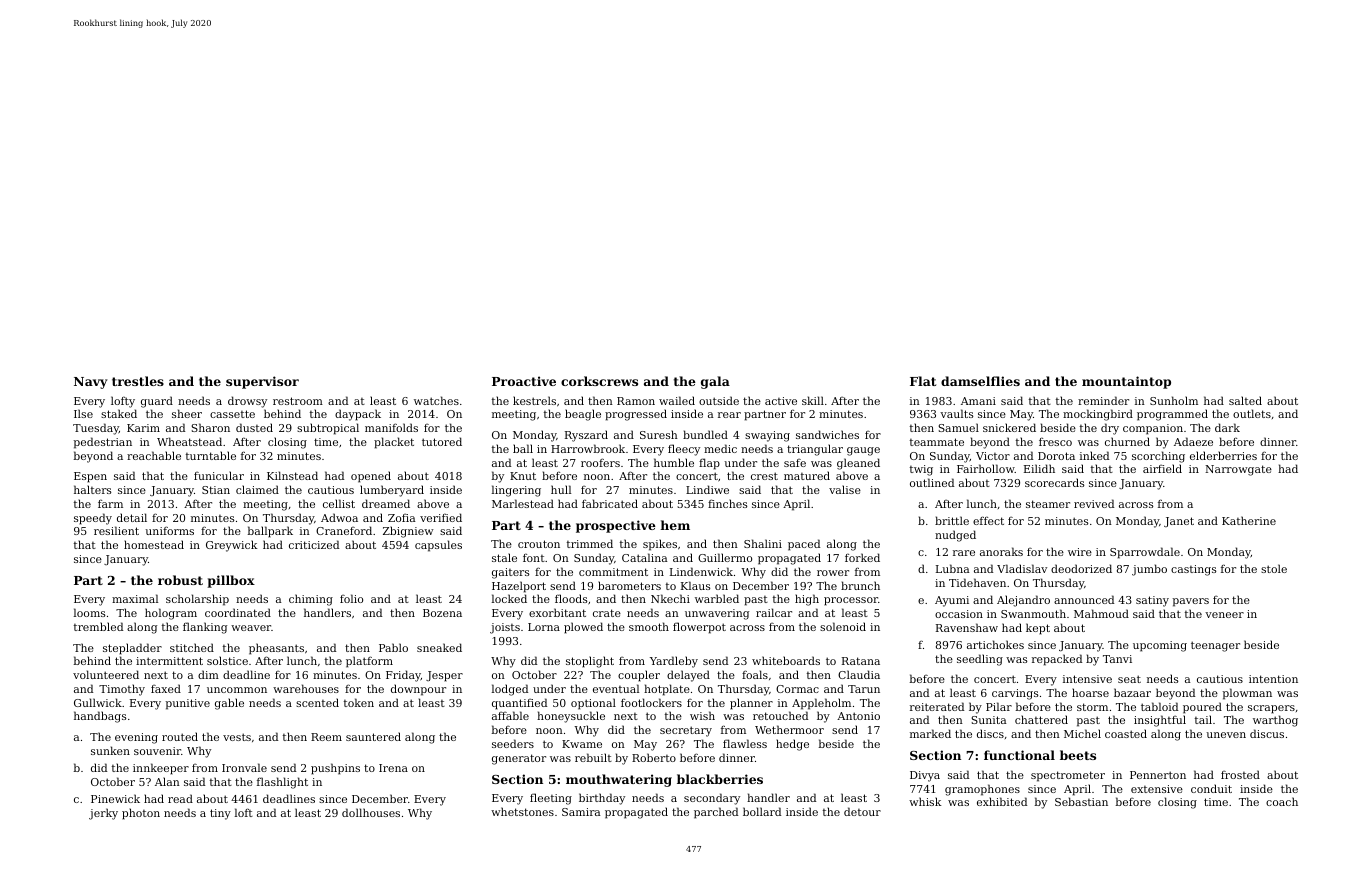 This screenshot has width=1372, height=887. What do you see at coordinates (141, 814) in the screenshot?
I see `photon` at bounding box center [141, 814].
